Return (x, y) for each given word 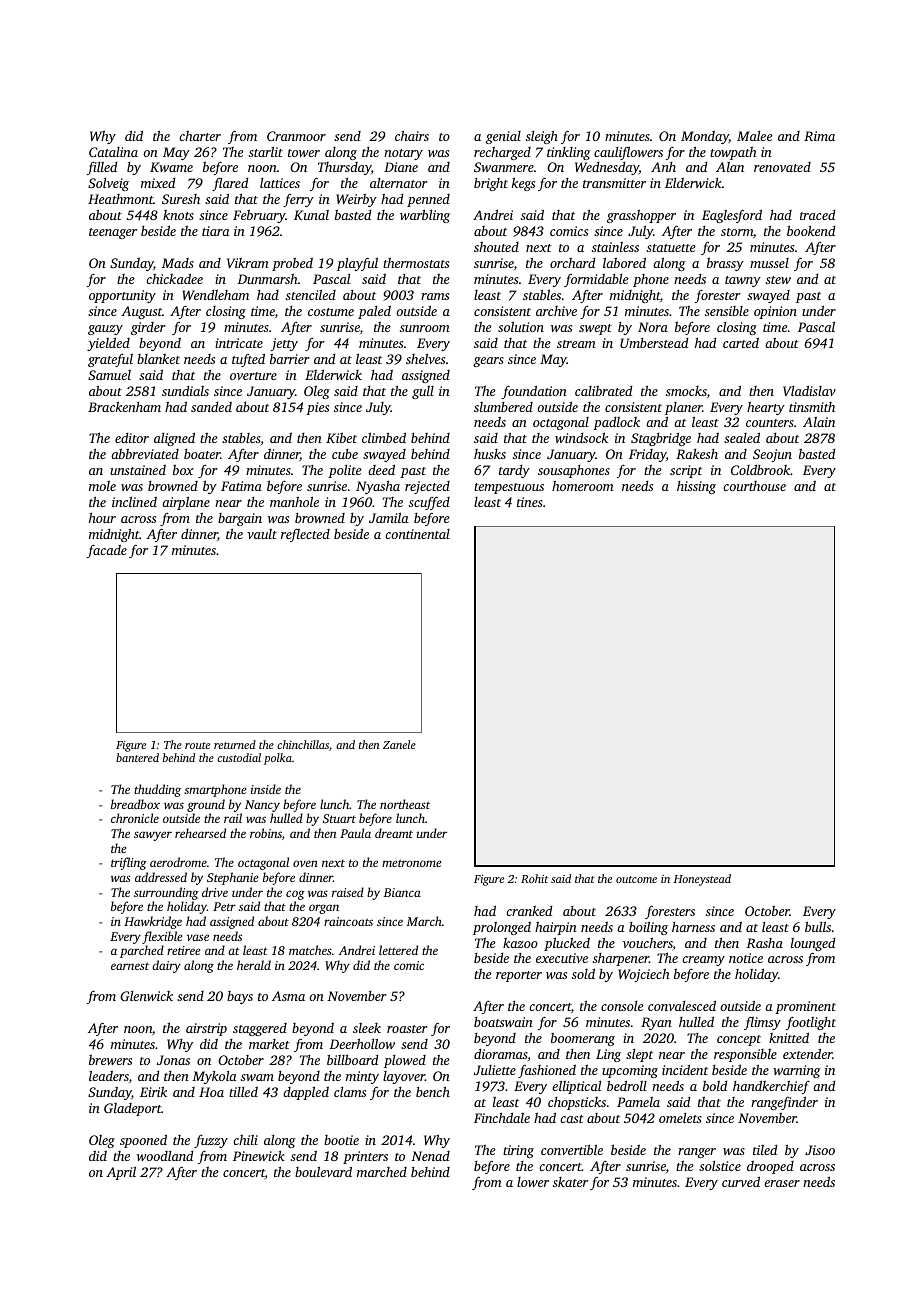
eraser (782, 1183)
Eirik (153, 1091)
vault (262, 534)
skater (570, 1182)
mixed (158, 183)
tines (530, 502)
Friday (647, 455)
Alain (819, 422)
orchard (572, 262)
